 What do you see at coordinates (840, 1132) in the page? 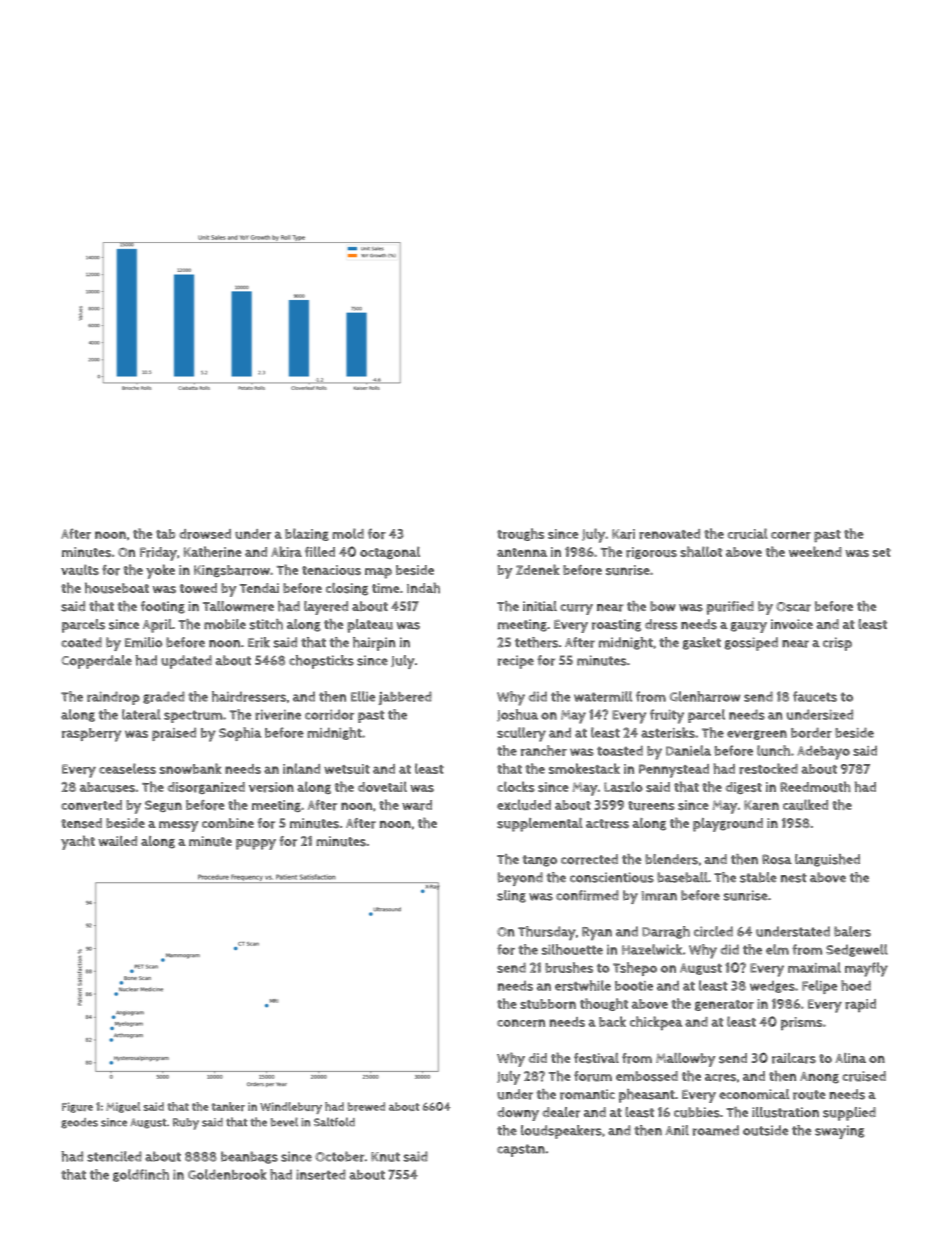
I see `swaying` at bounding box center [840, 1132].
